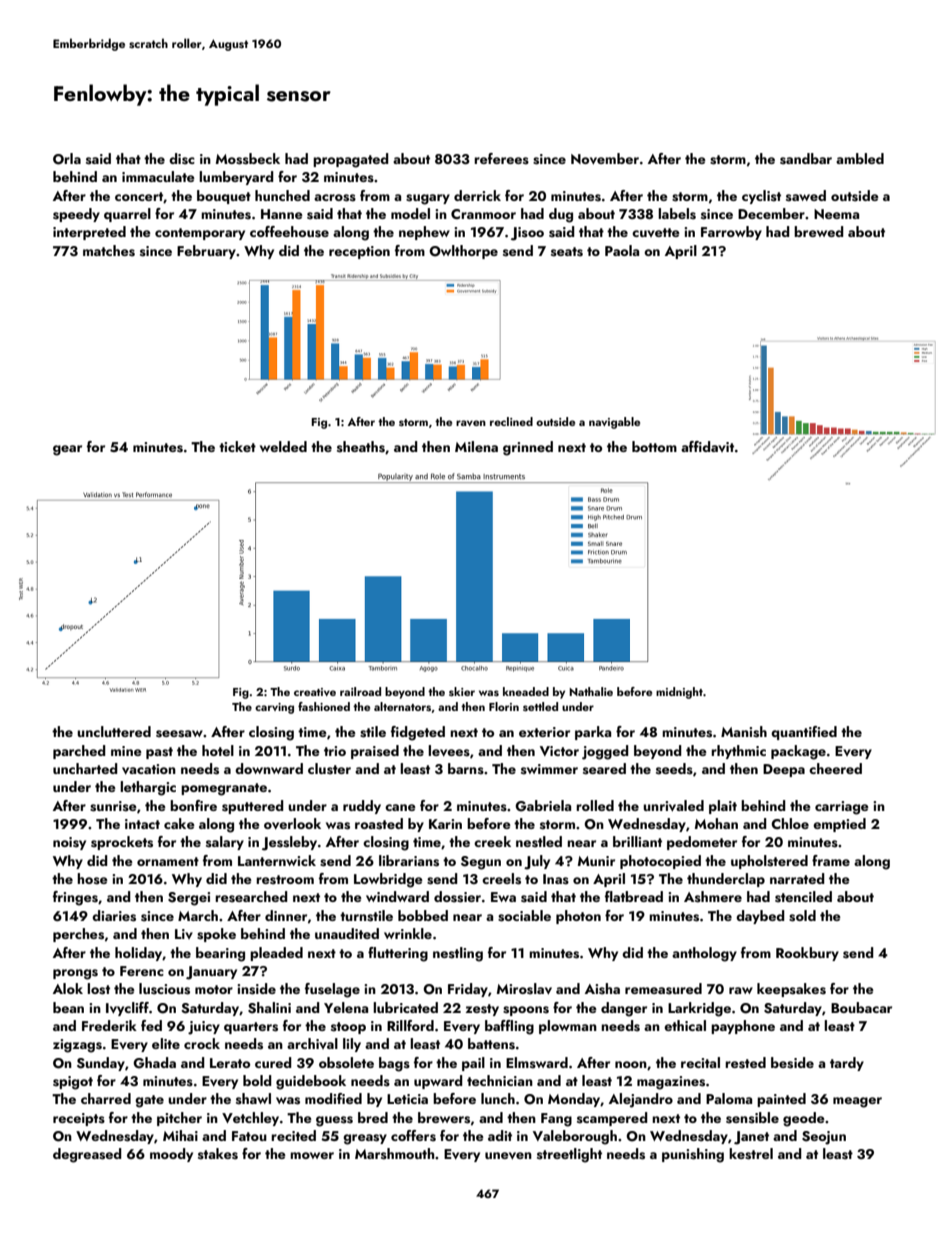 This page has height=1233, width=952. What do you see at coordinates (860, 158) in the page?
I see `ambled` at bounding box center [860, 158].
